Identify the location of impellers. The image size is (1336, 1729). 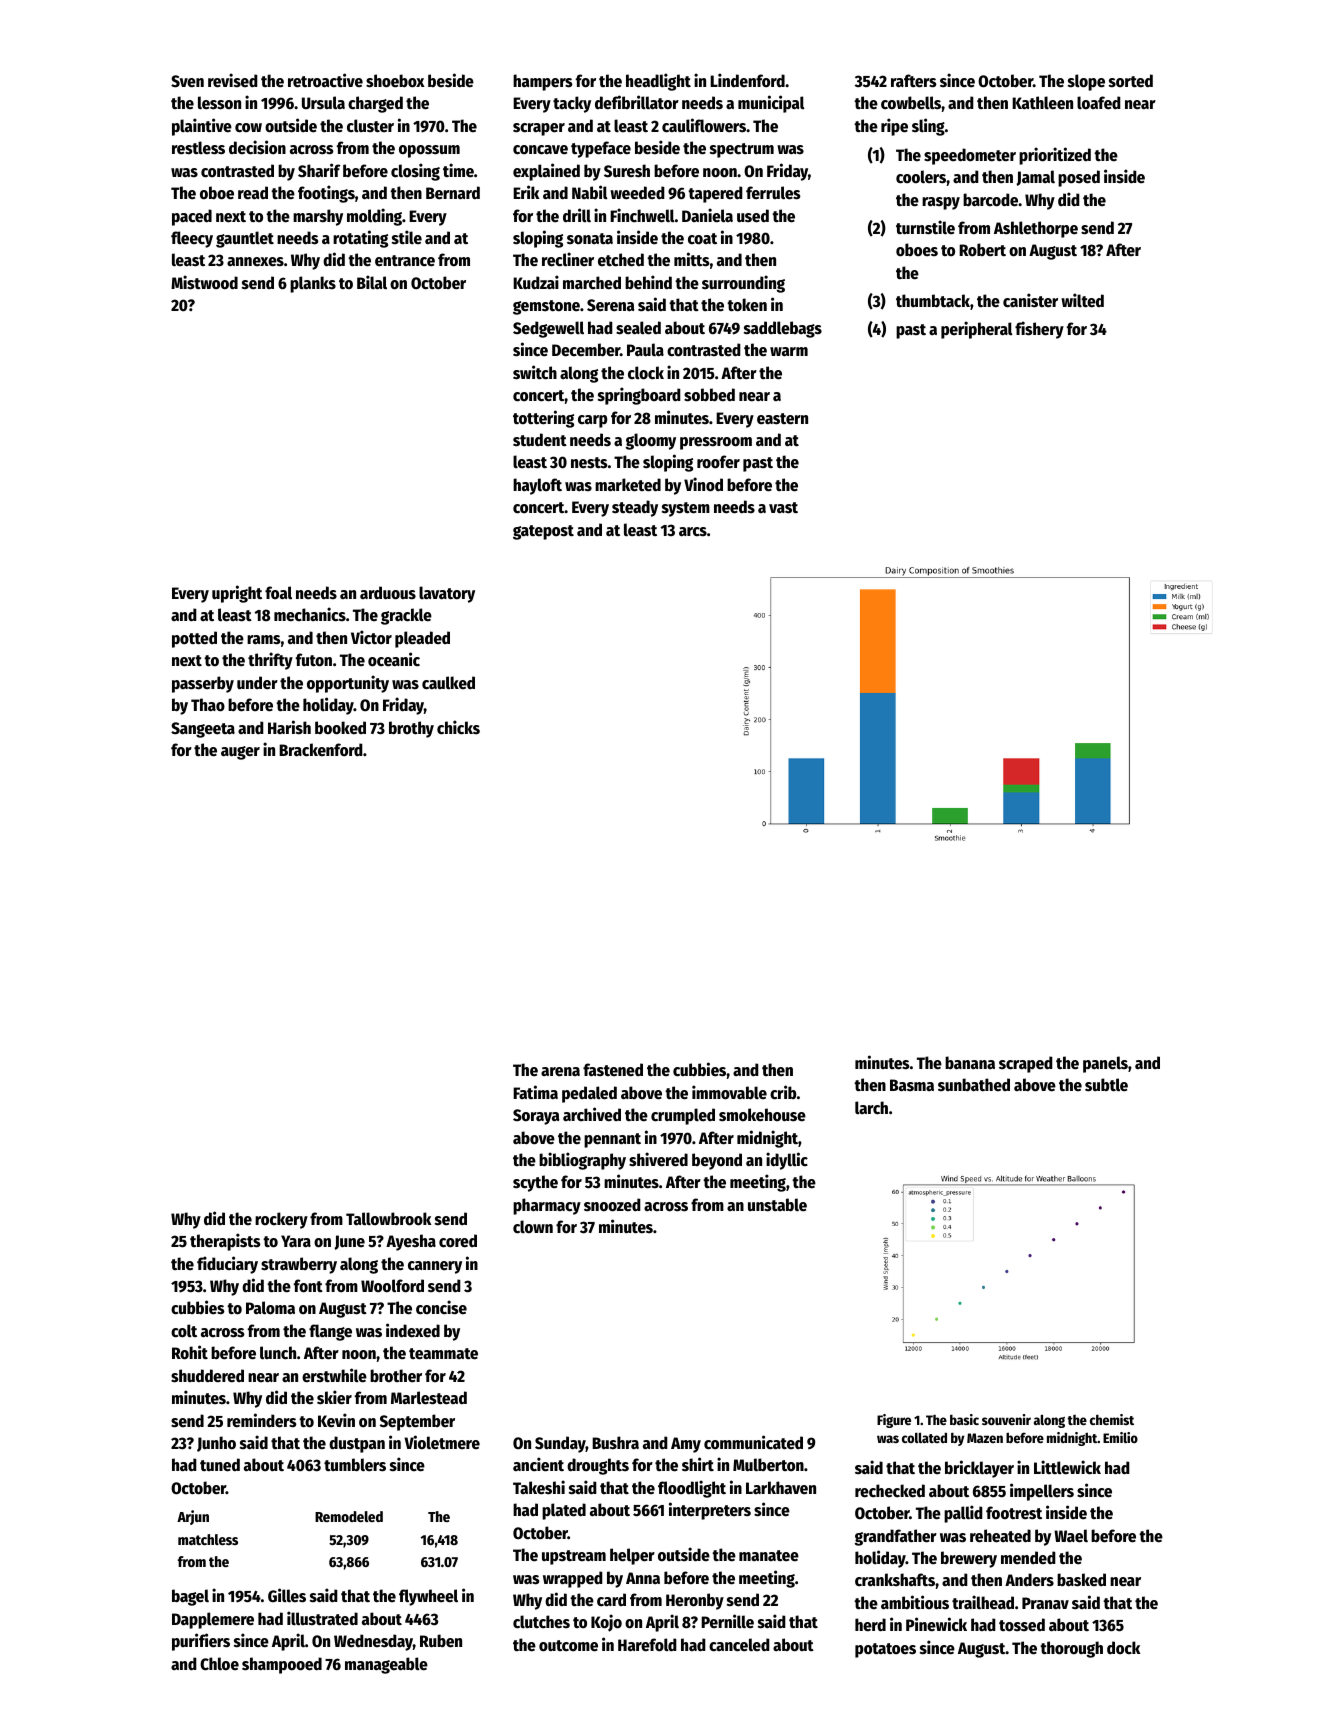
(1042, 1492).
